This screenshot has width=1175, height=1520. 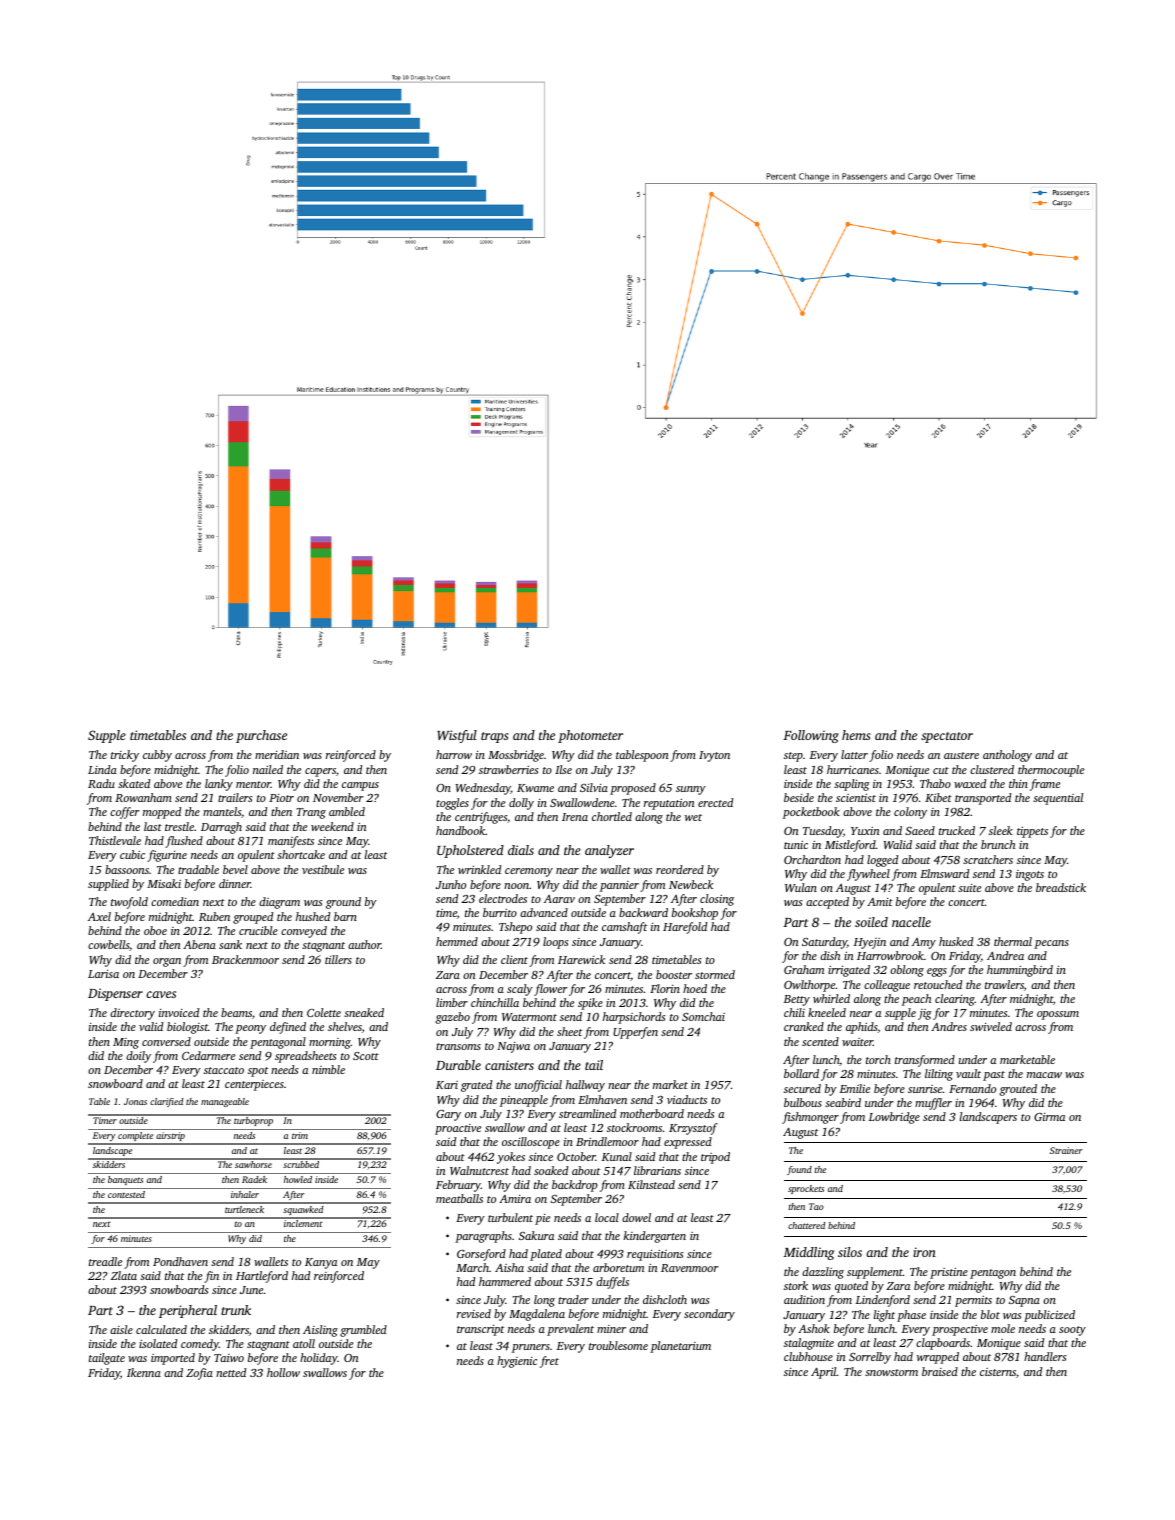 What do you see at coordinates (531, 1143) in the screenshot?
I see `oscilloscope` at bounding box center [531, 1143].
